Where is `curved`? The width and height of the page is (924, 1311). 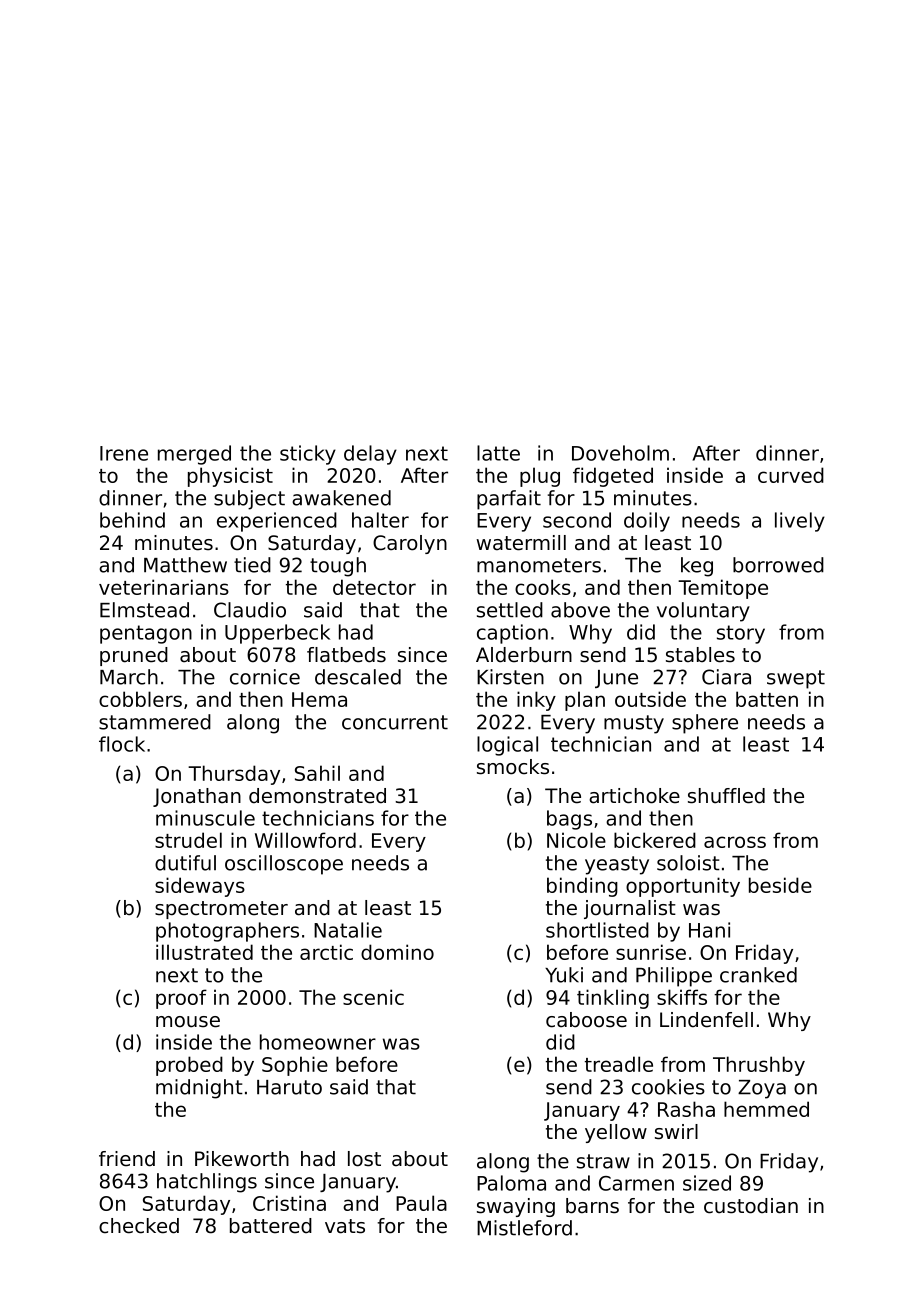
curved is located at coordinates (791, 475).
